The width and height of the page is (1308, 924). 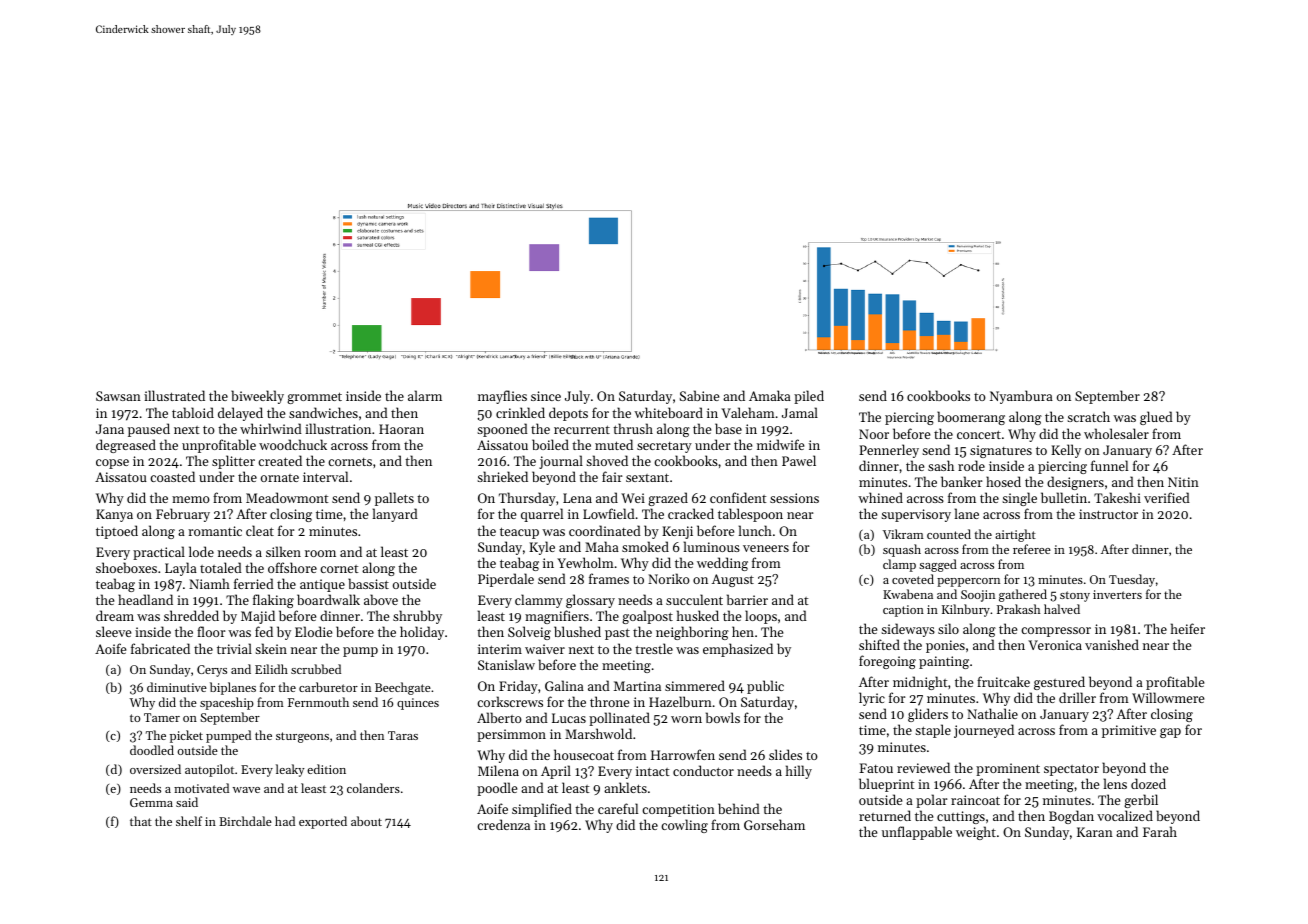 What do you see at coordinates (417, 617) in the page?
I see `shrubby` at bounding box center [417, 617].
